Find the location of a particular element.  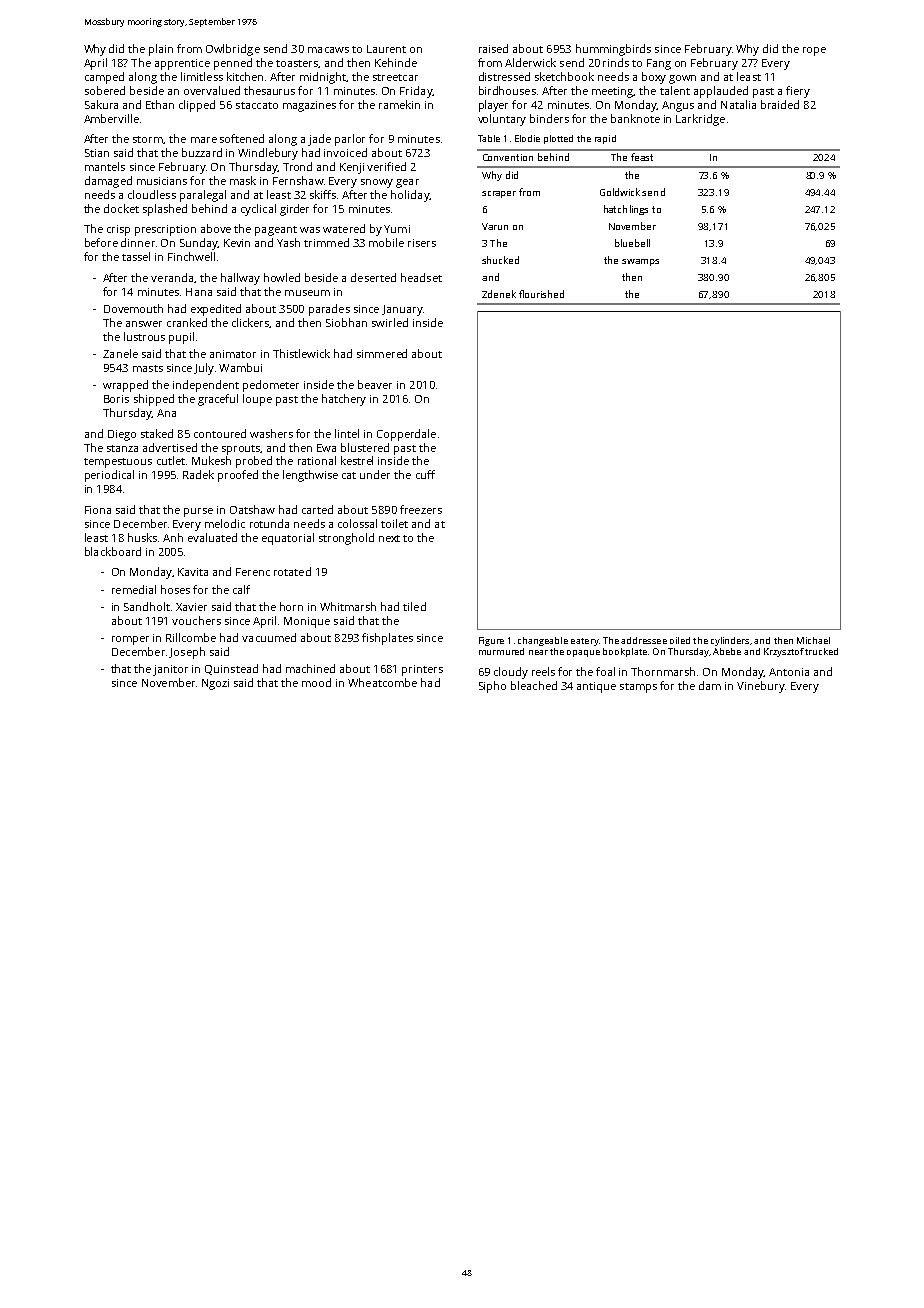

mood is located at coordinates (316, 682).
